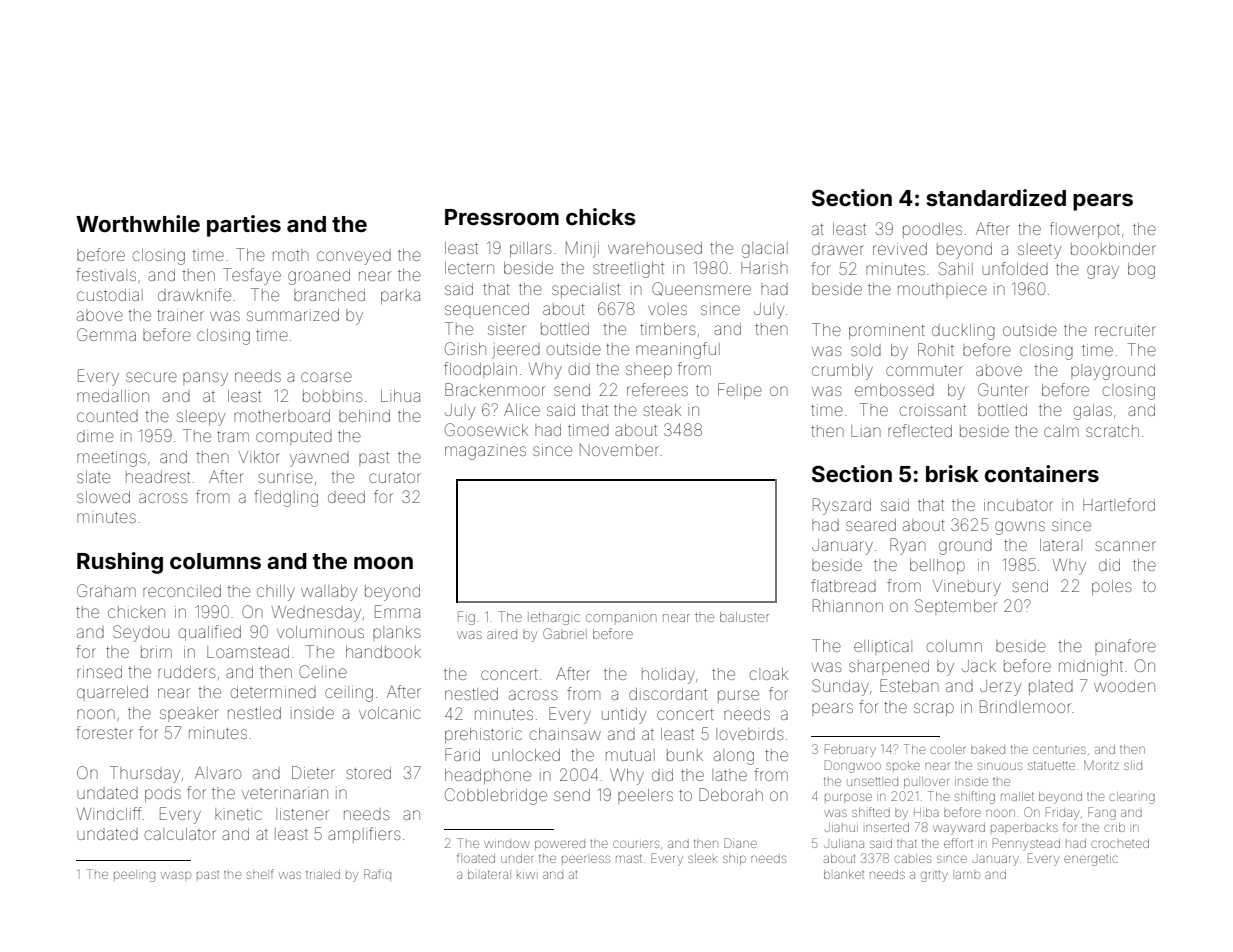 Image resolution: width=1233 pixels, height=952 pixels. I want to click on revived, so click(900, 249).
